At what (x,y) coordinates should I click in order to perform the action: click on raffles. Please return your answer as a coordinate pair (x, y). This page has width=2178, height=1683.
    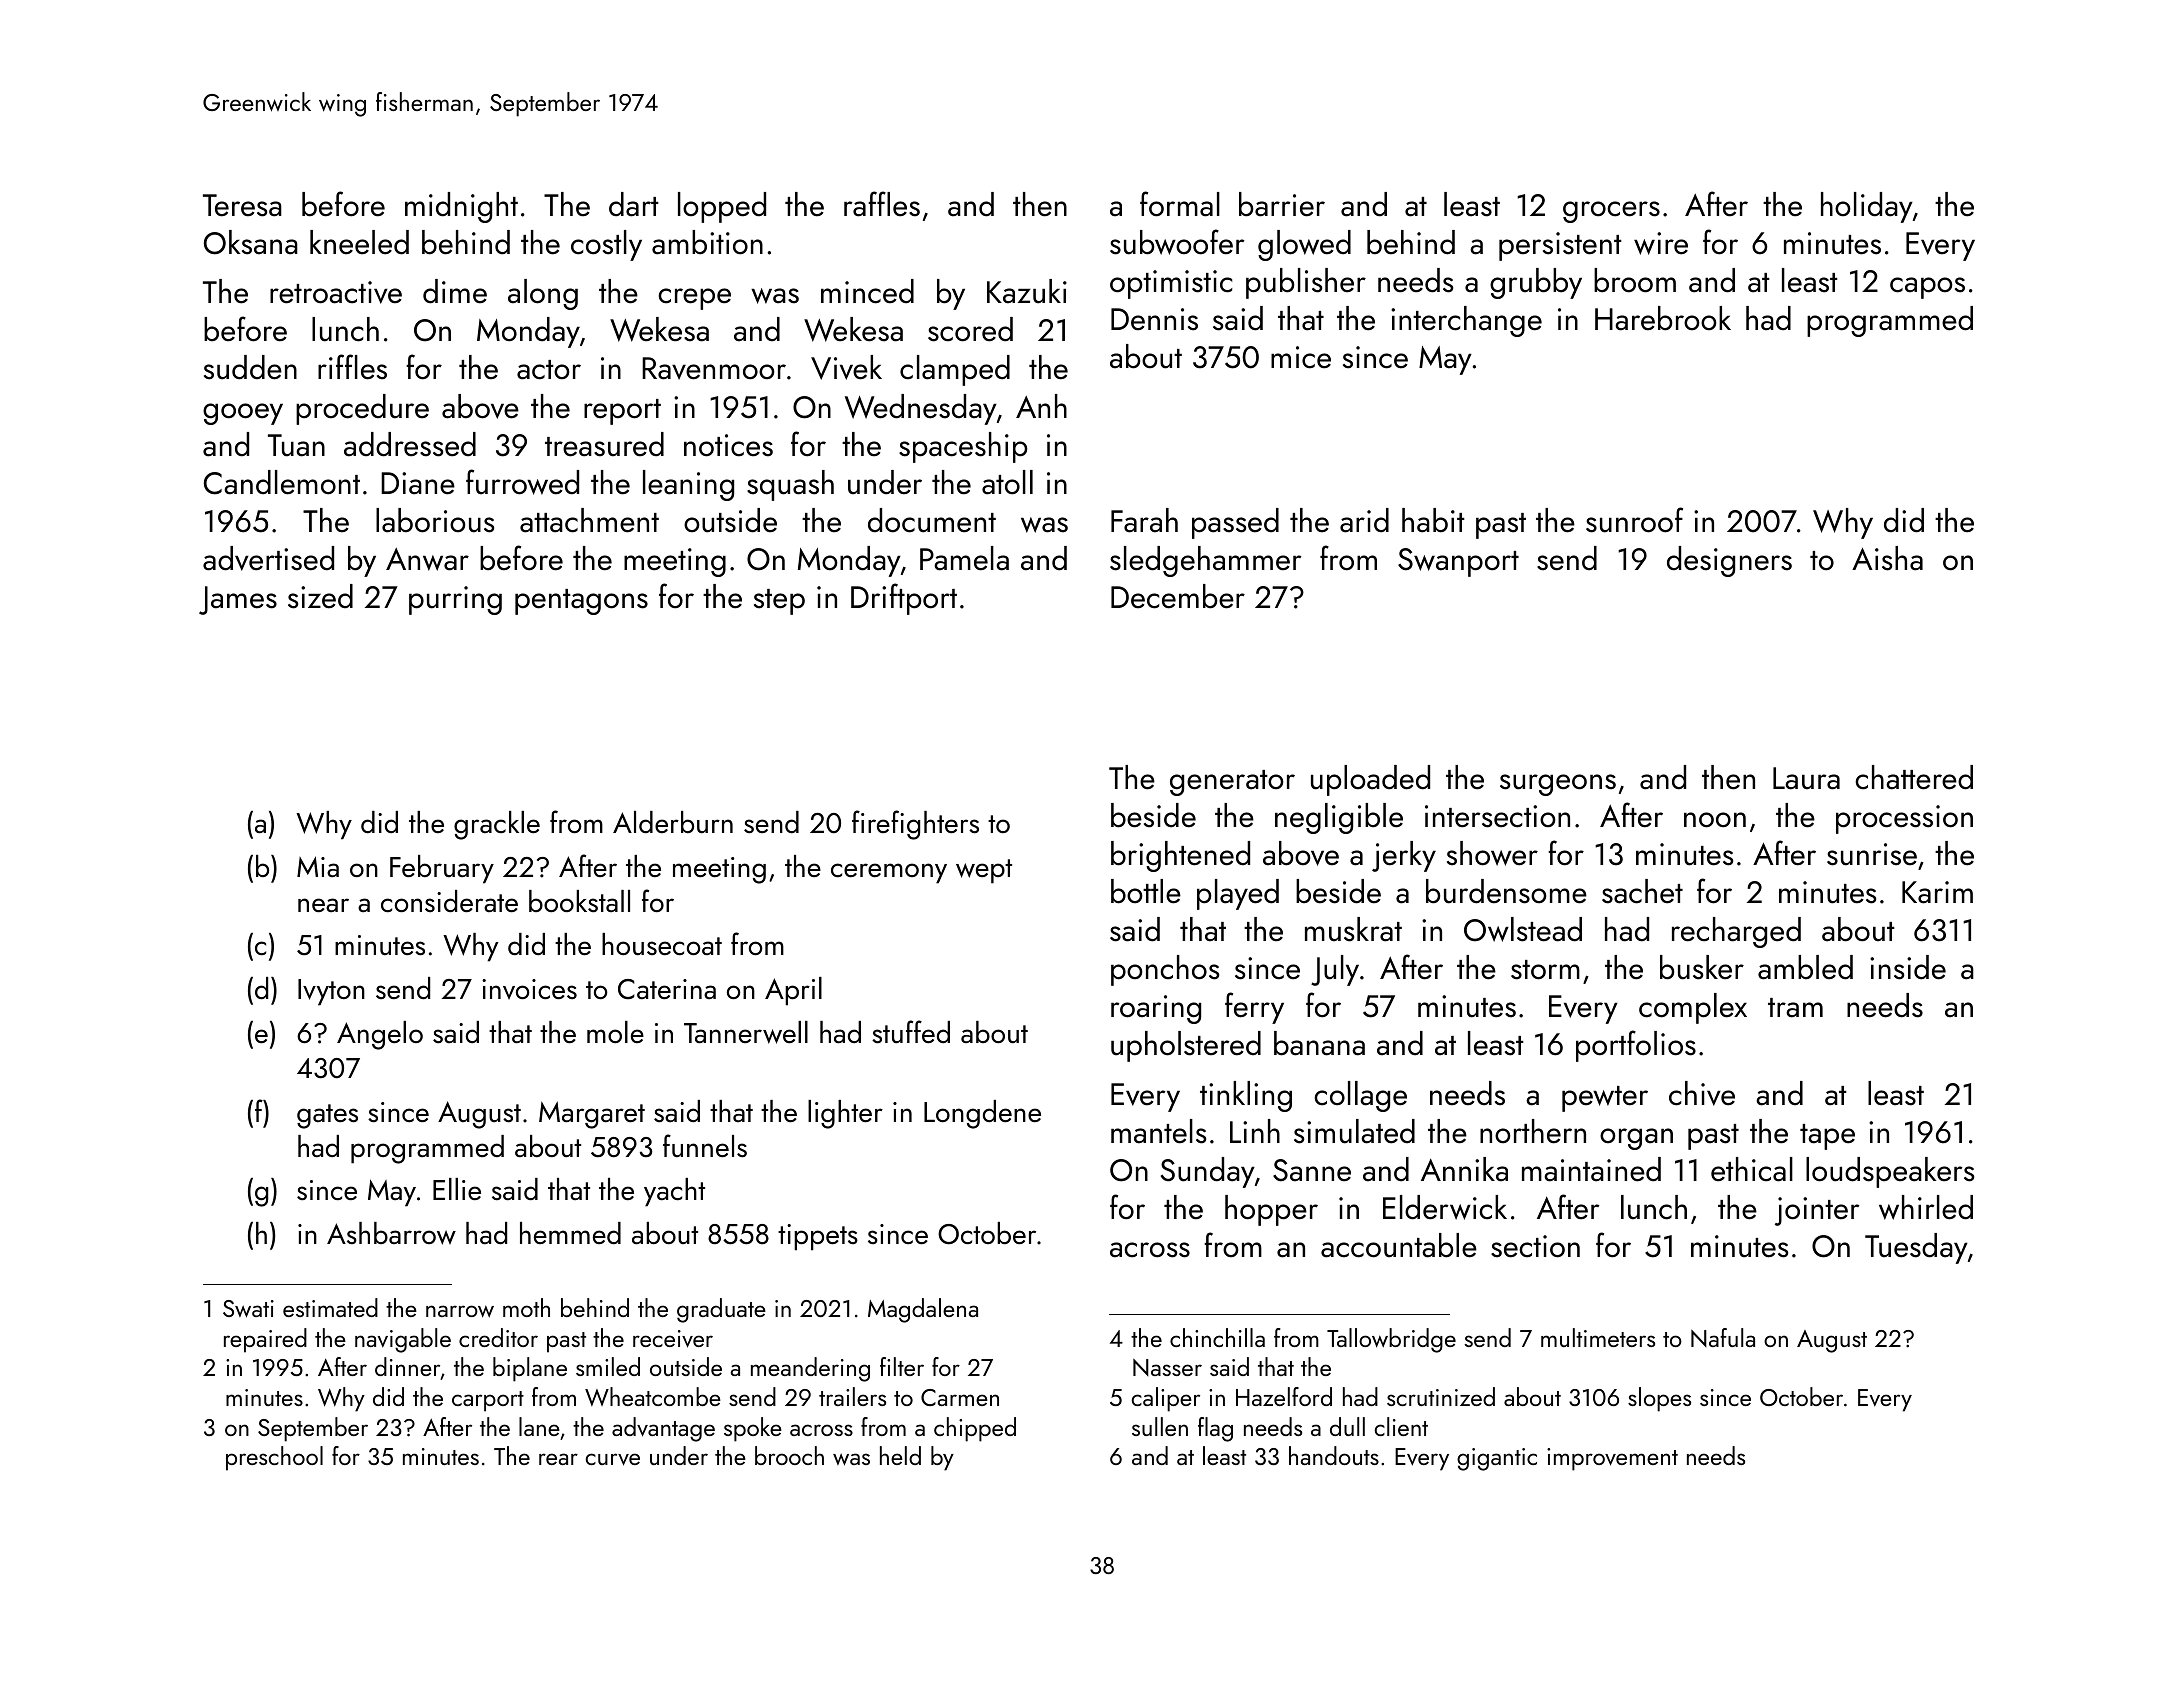
    Looking at the image, I should click on (882, 204).
